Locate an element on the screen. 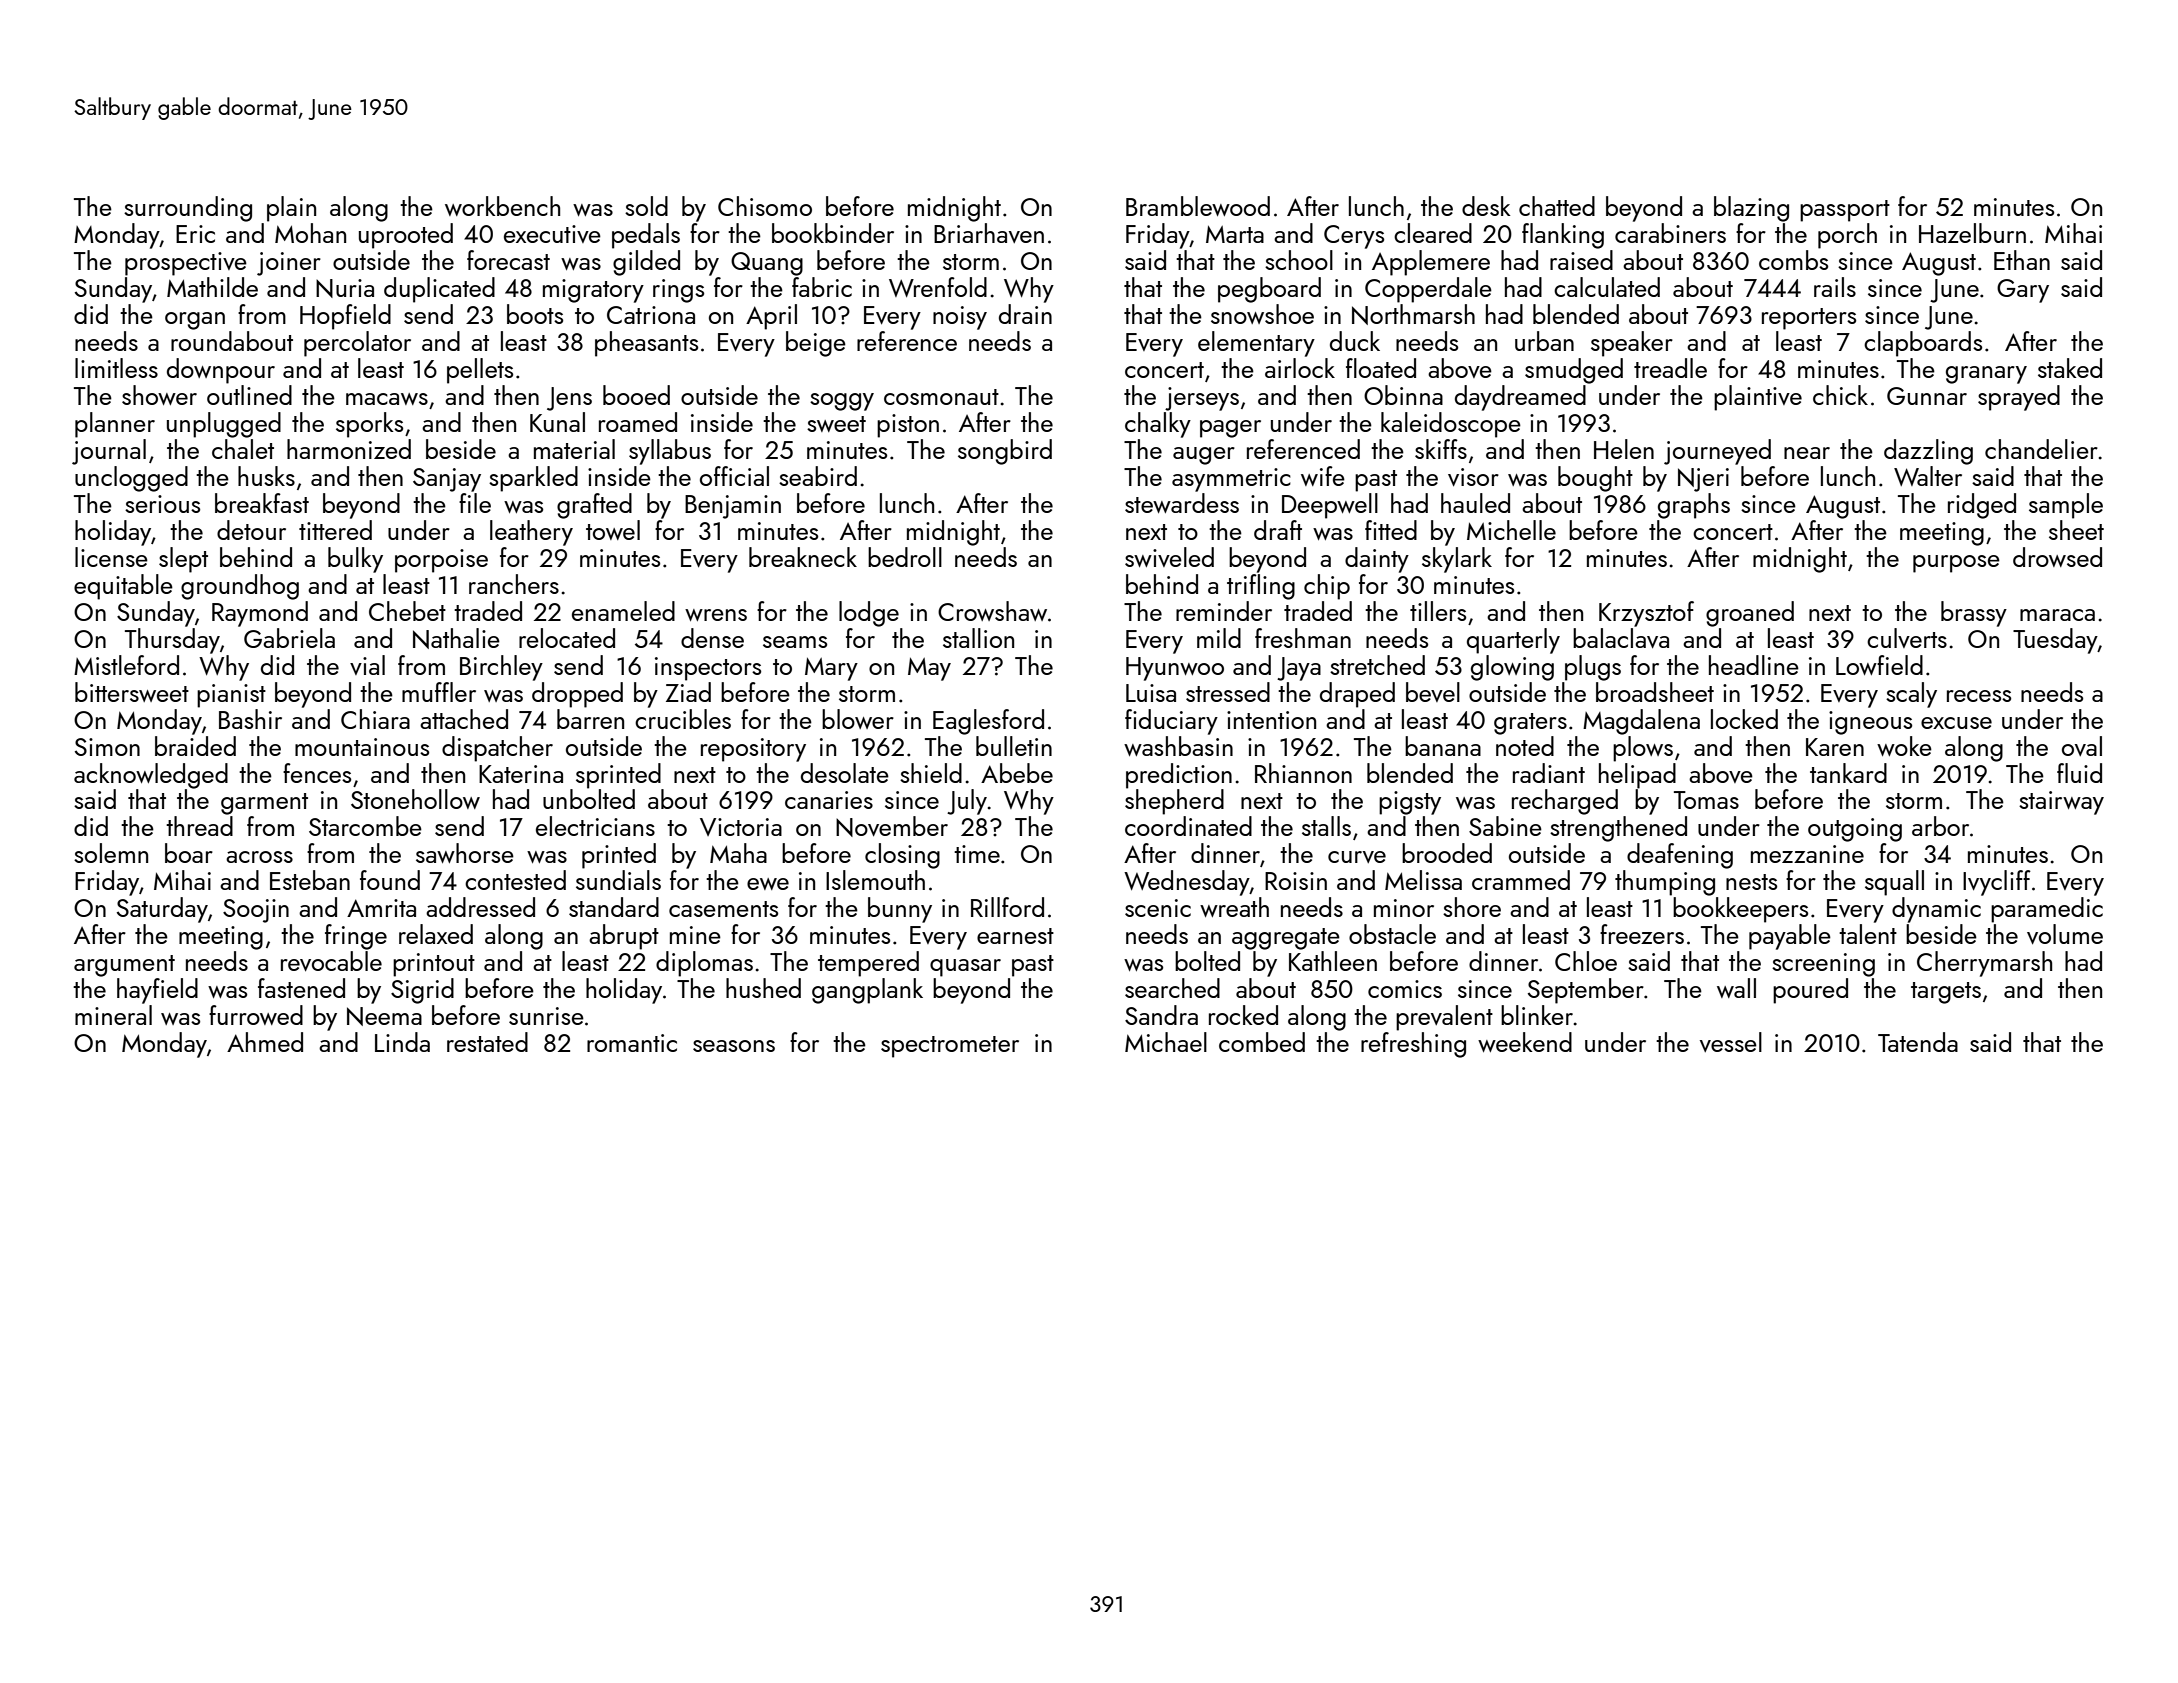  spectrometer is located at coordinates (950, 1047).
